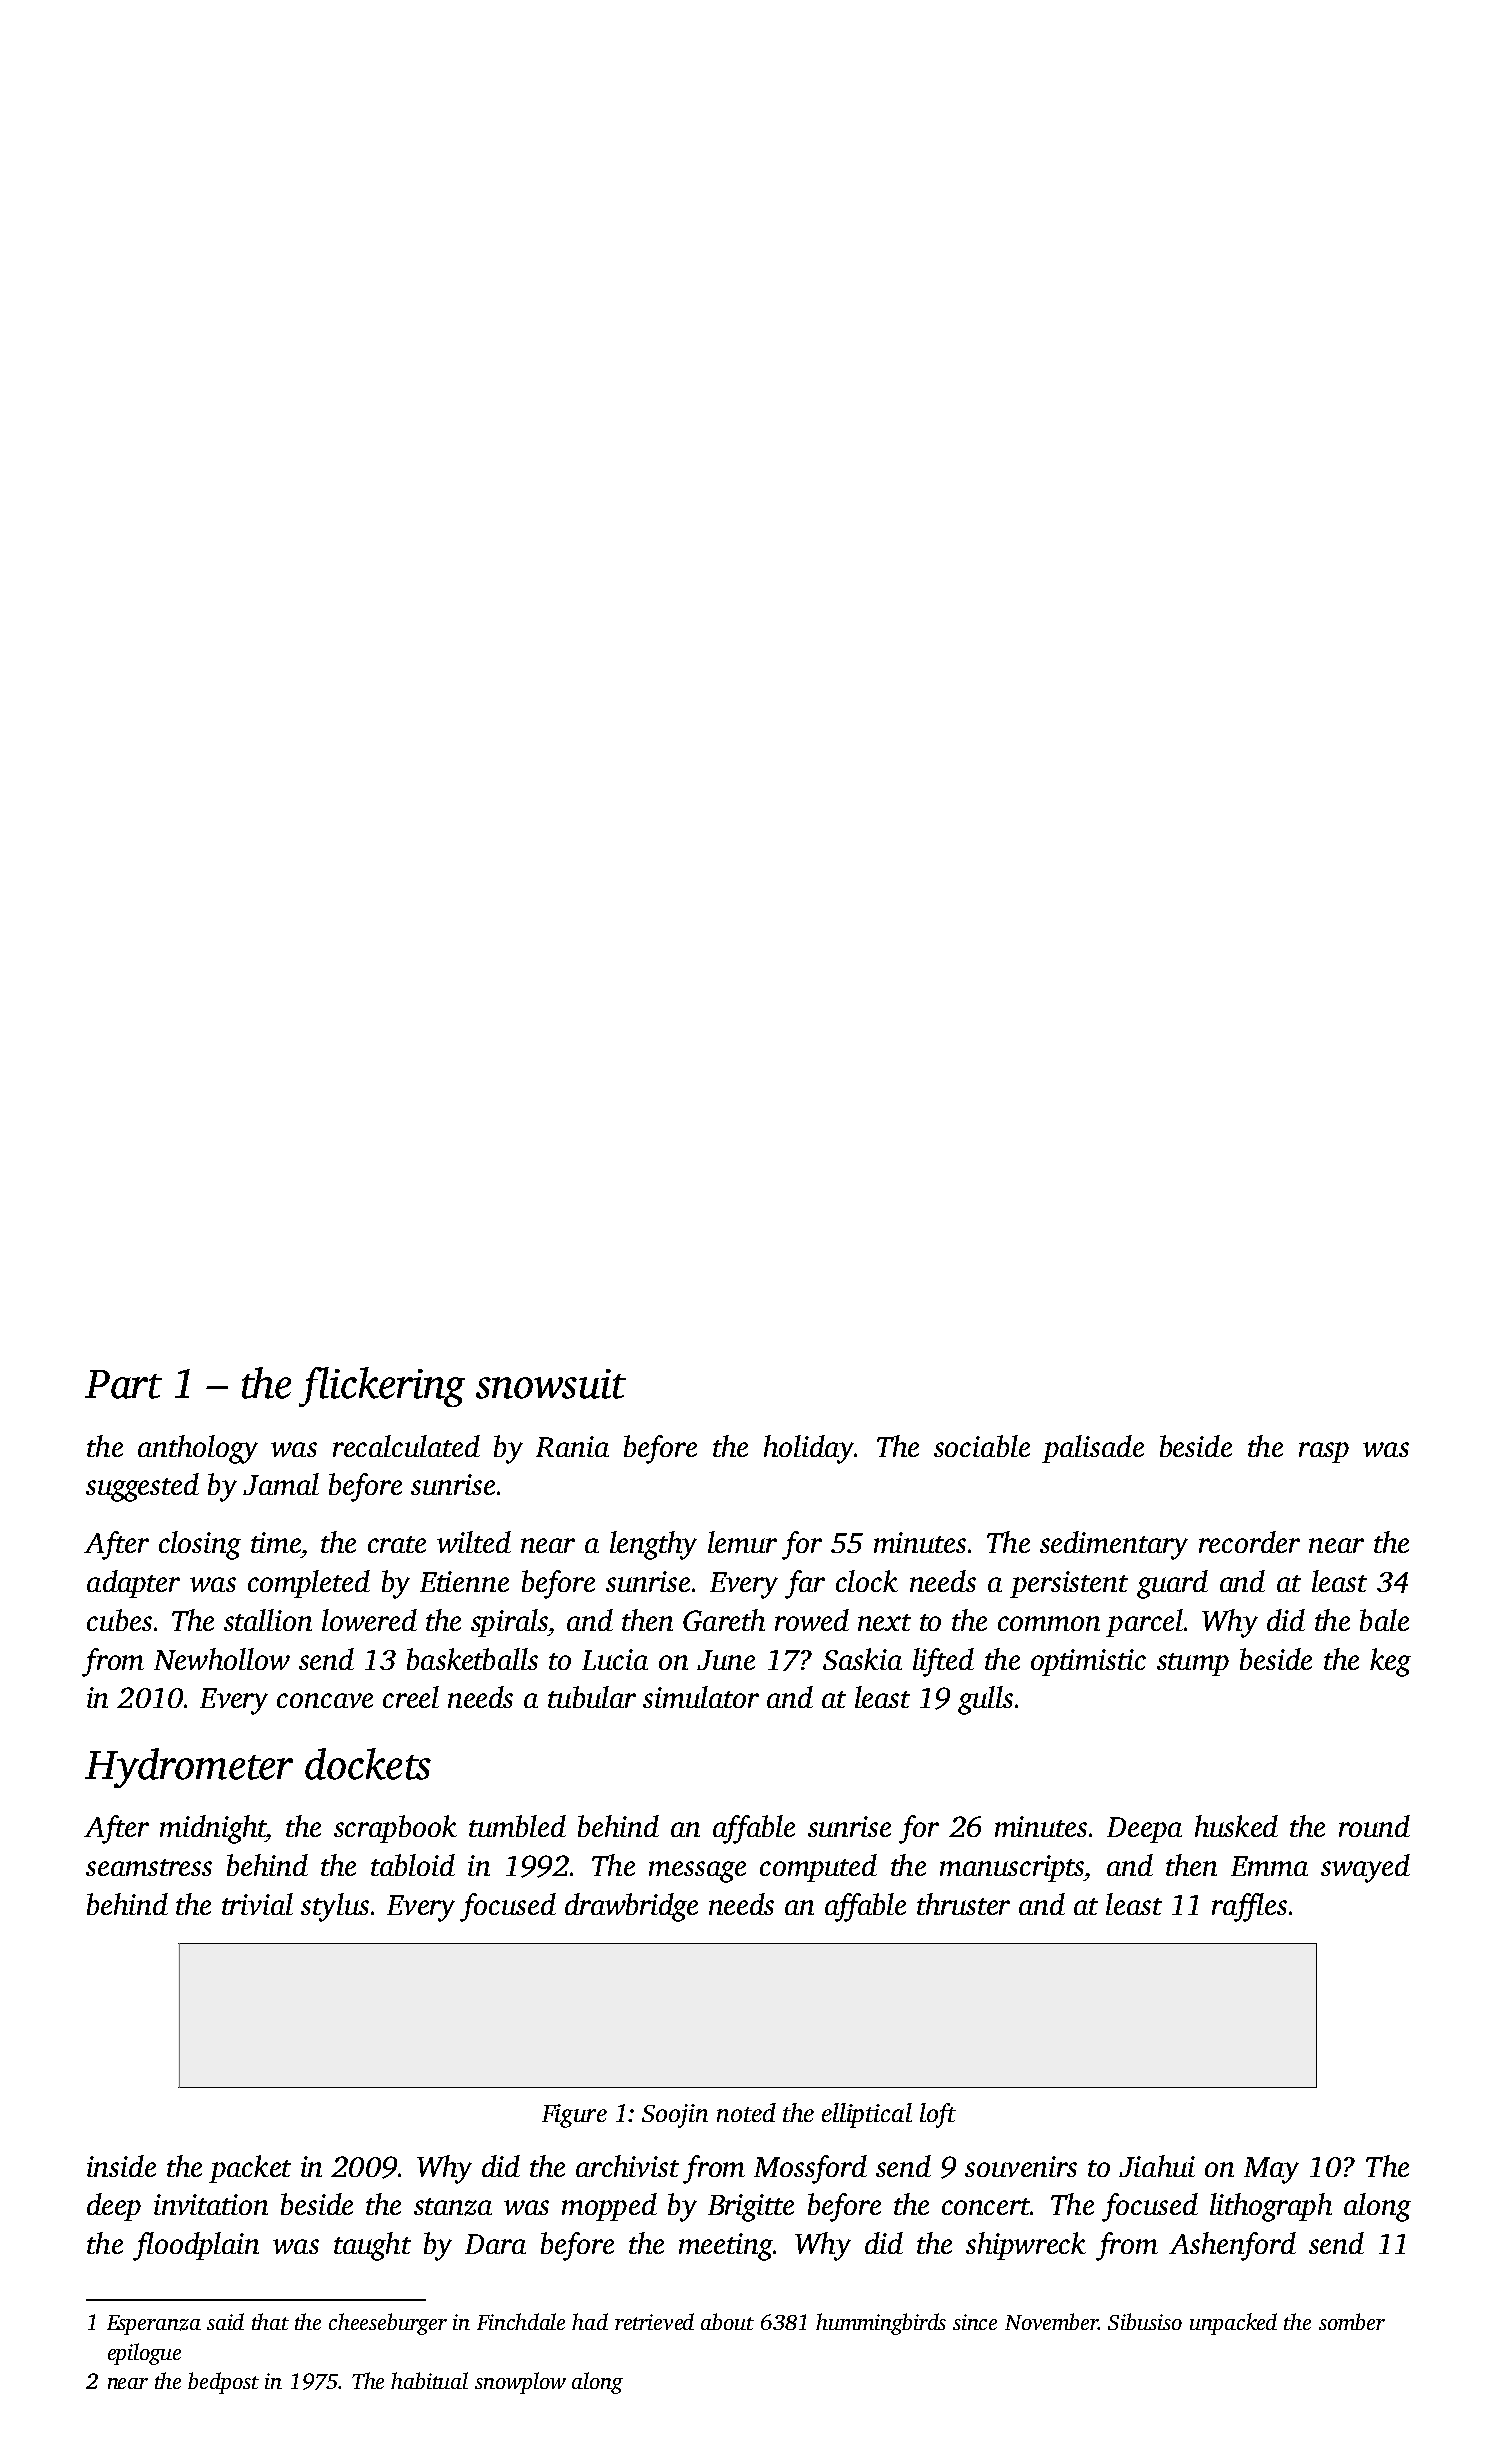 The width and height of the document is (1496, 2464). I want to click on Hydrometer, so click(189, 1768).
